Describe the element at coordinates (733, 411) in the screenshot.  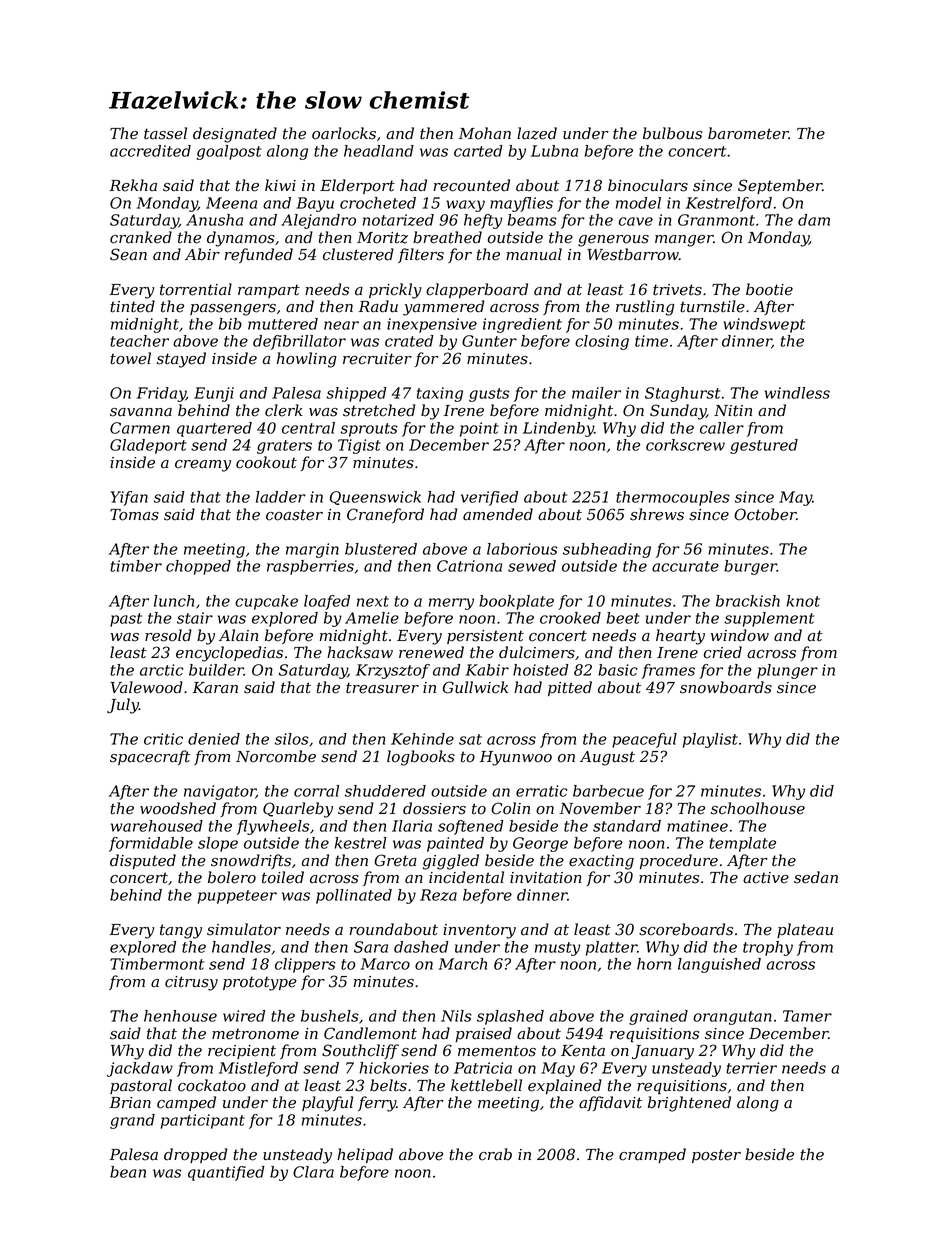
I see `Nitin` at that location.
